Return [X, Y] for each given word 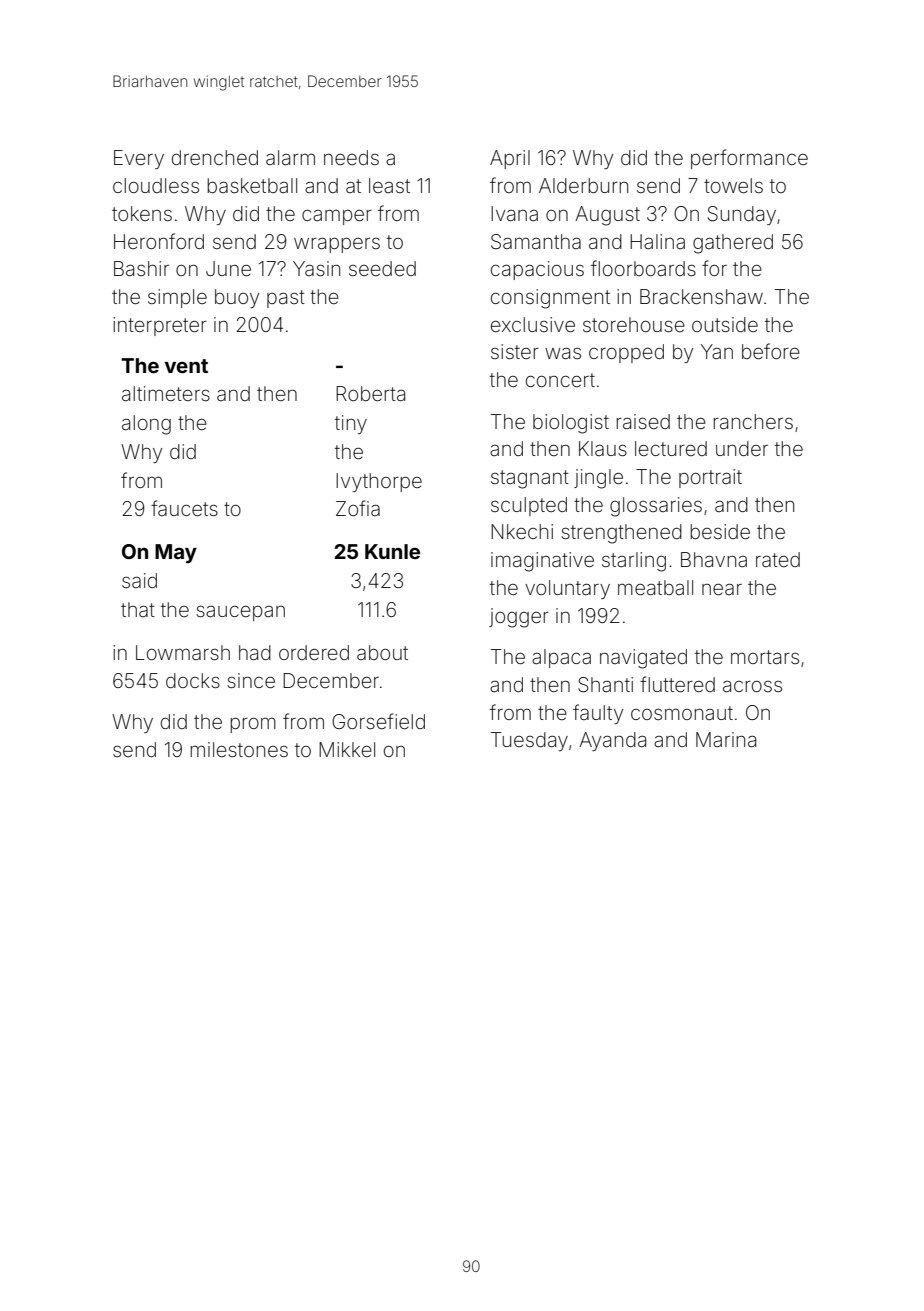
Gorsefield [378, 721]
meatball [655, 587]
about [382, 652]
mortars [765, 657]
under [742, 448]
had [255, 652]
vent [186, 366]
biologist [571, 424]
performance [749, 159]
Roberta [370, 393]
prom [253, 725]
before [771, 351]
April [510, 159]
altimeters [166, 393]
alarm [290, 157]
